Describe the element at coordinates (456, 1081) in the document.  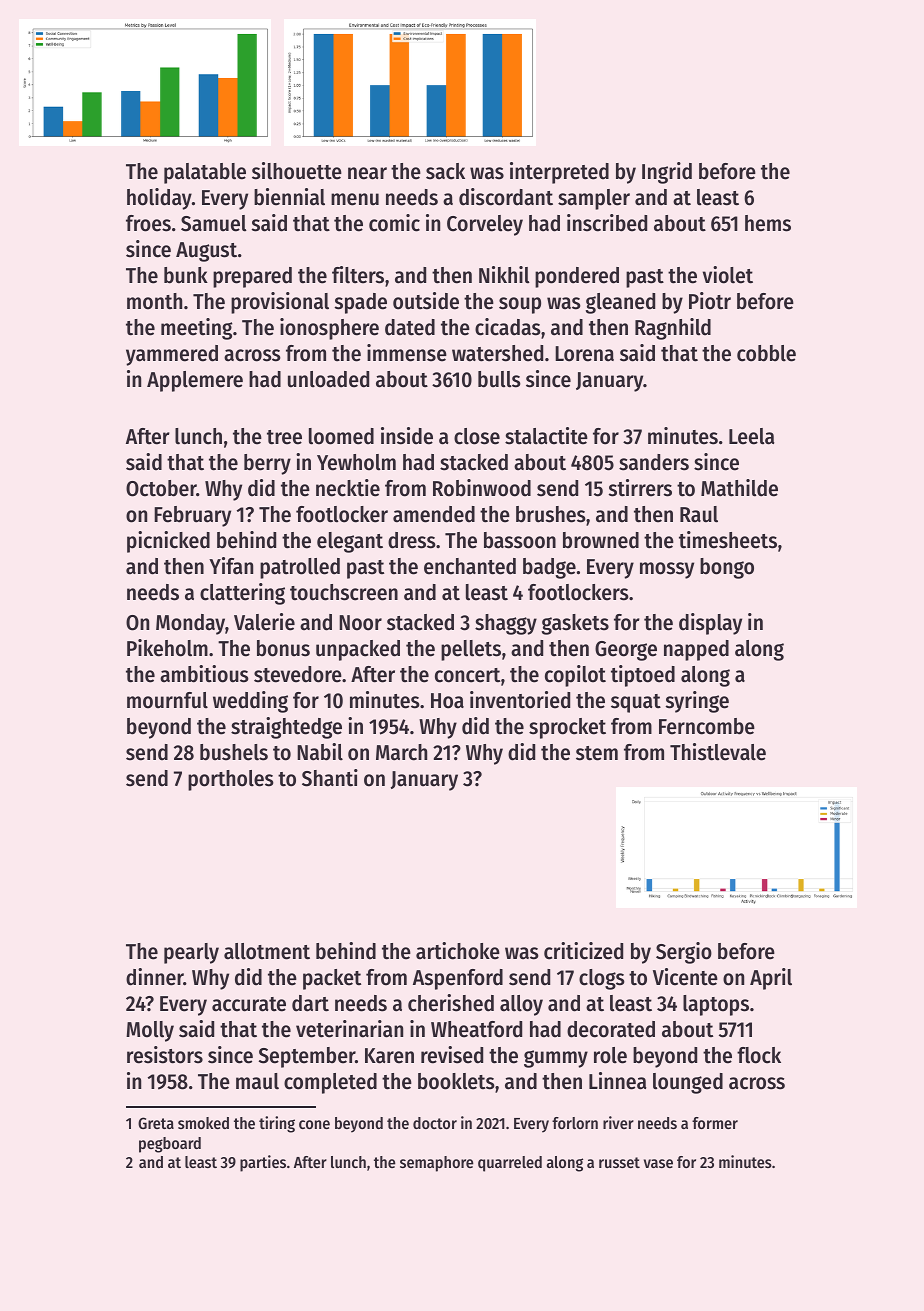
I see `booklets` at that location.
